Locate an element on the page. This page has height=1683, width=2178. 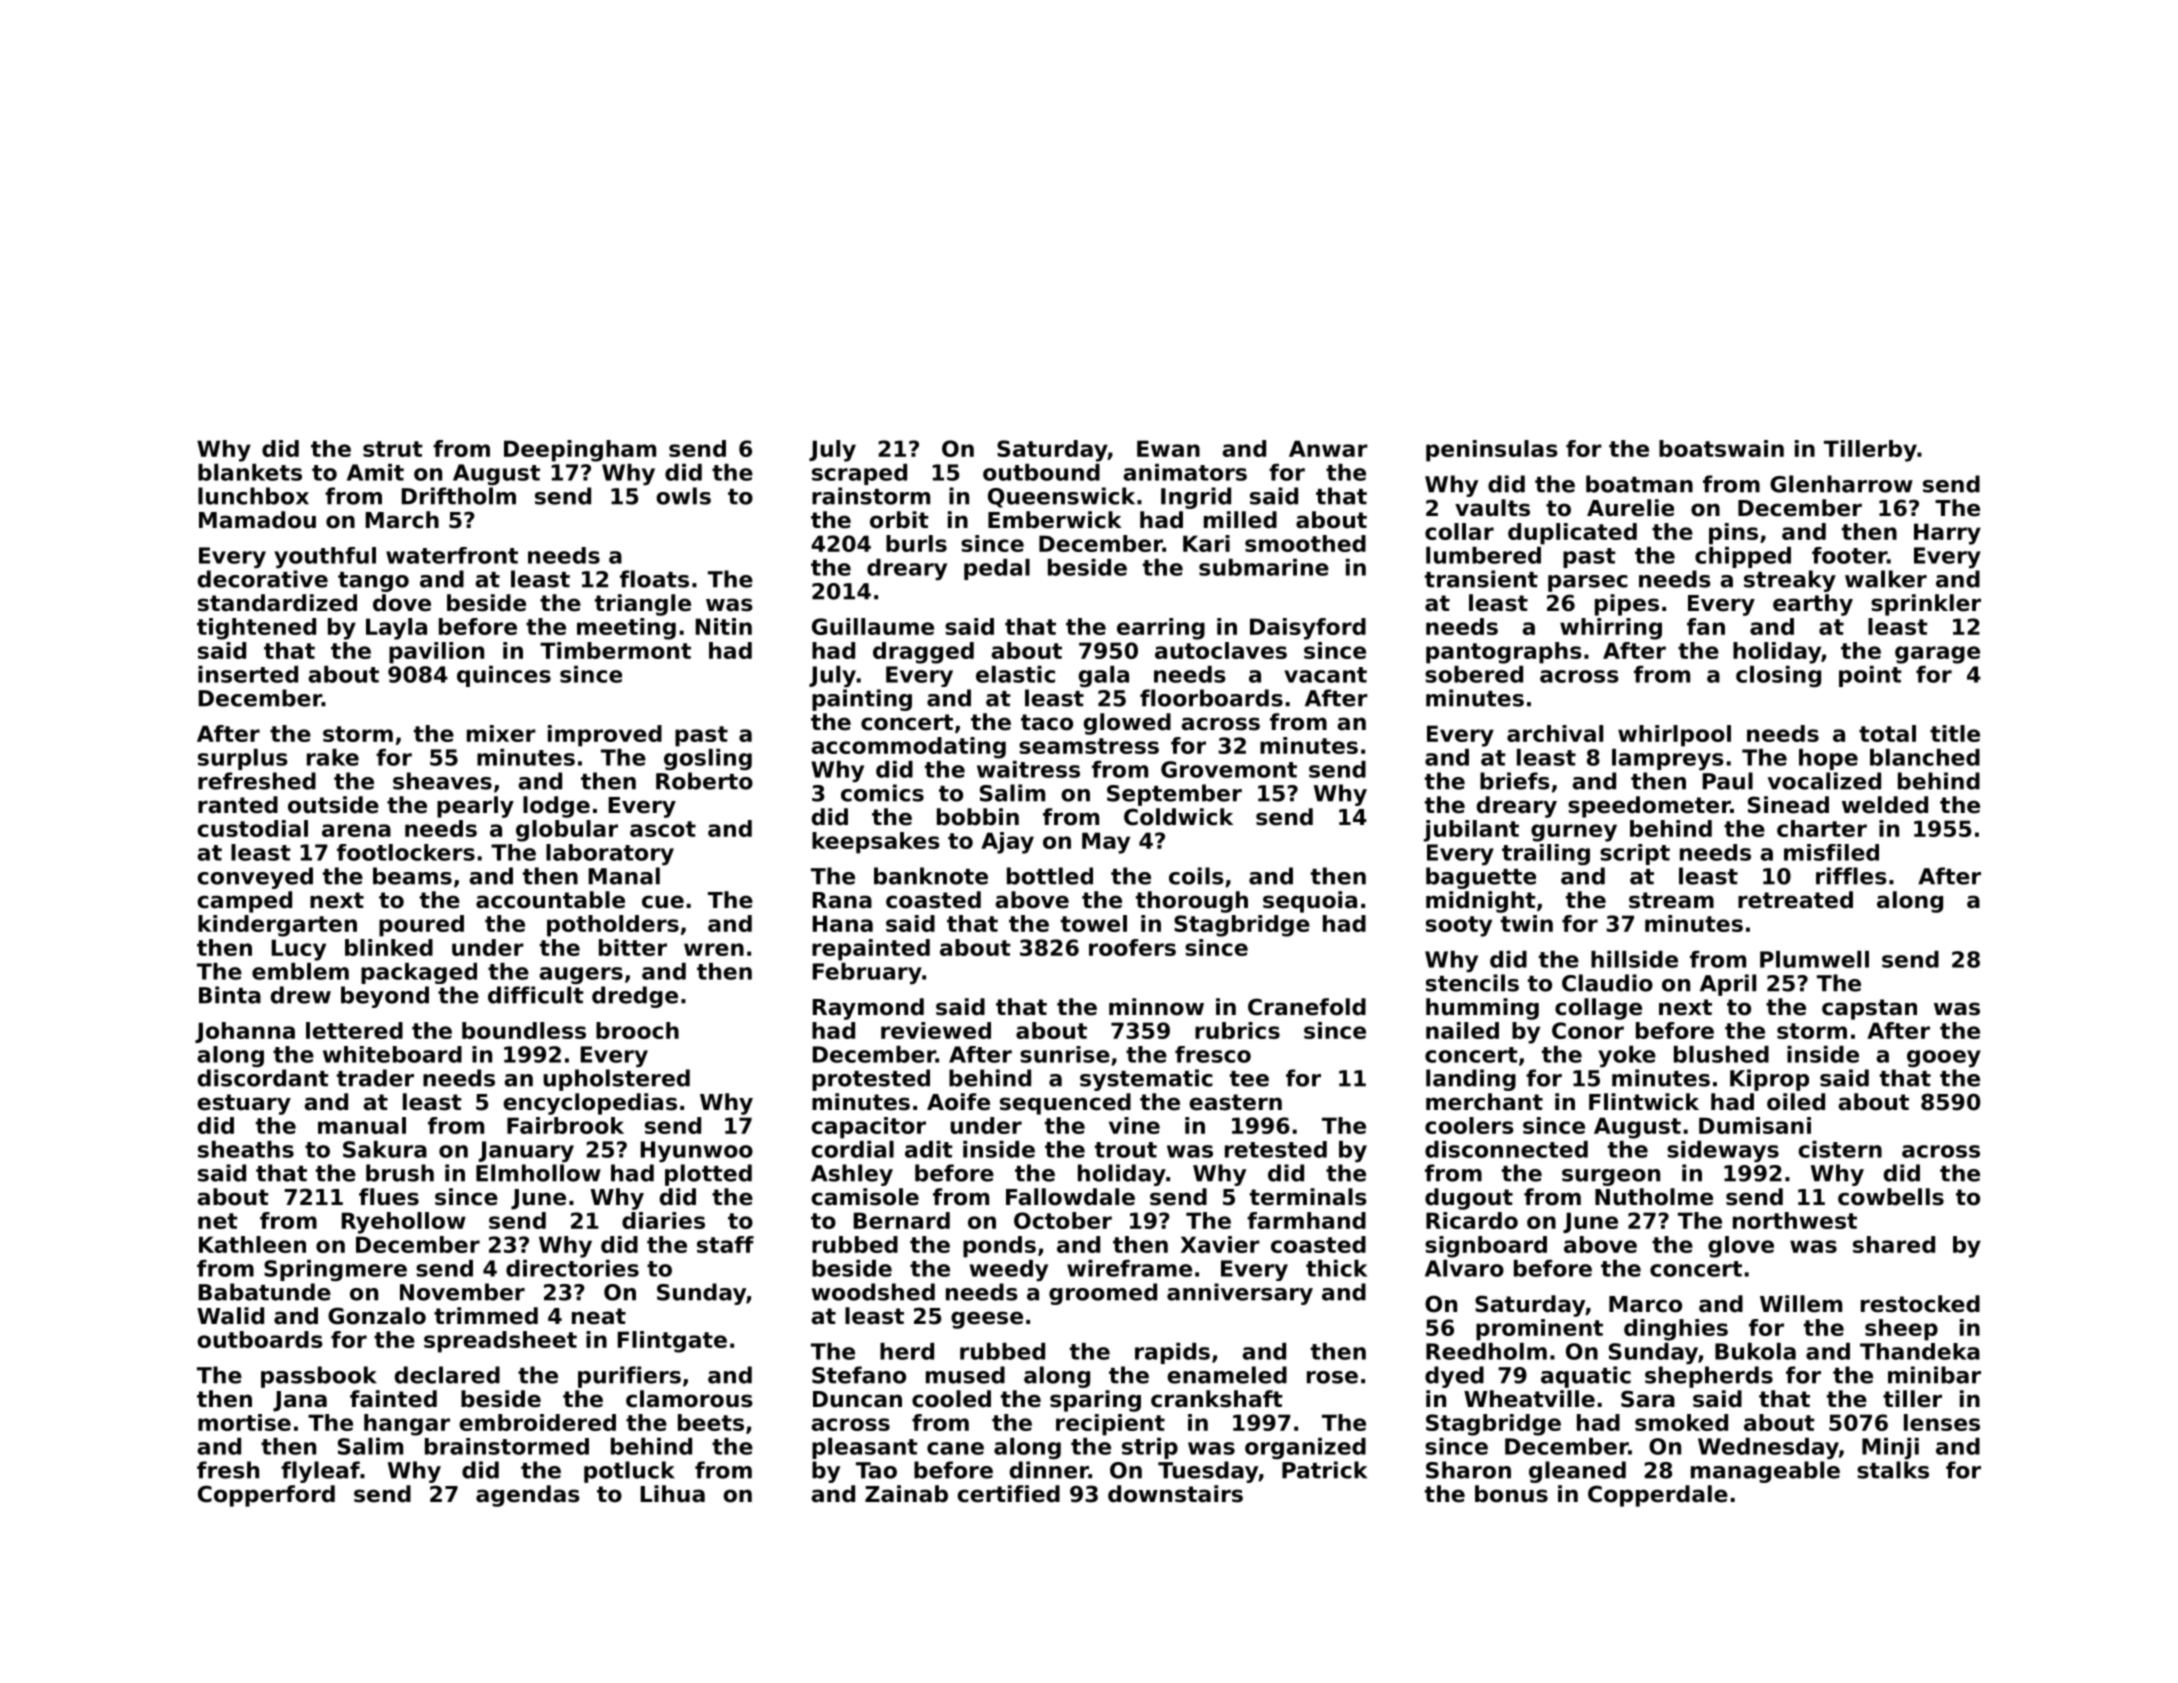
ascot is located at coordinates (663, 829).
